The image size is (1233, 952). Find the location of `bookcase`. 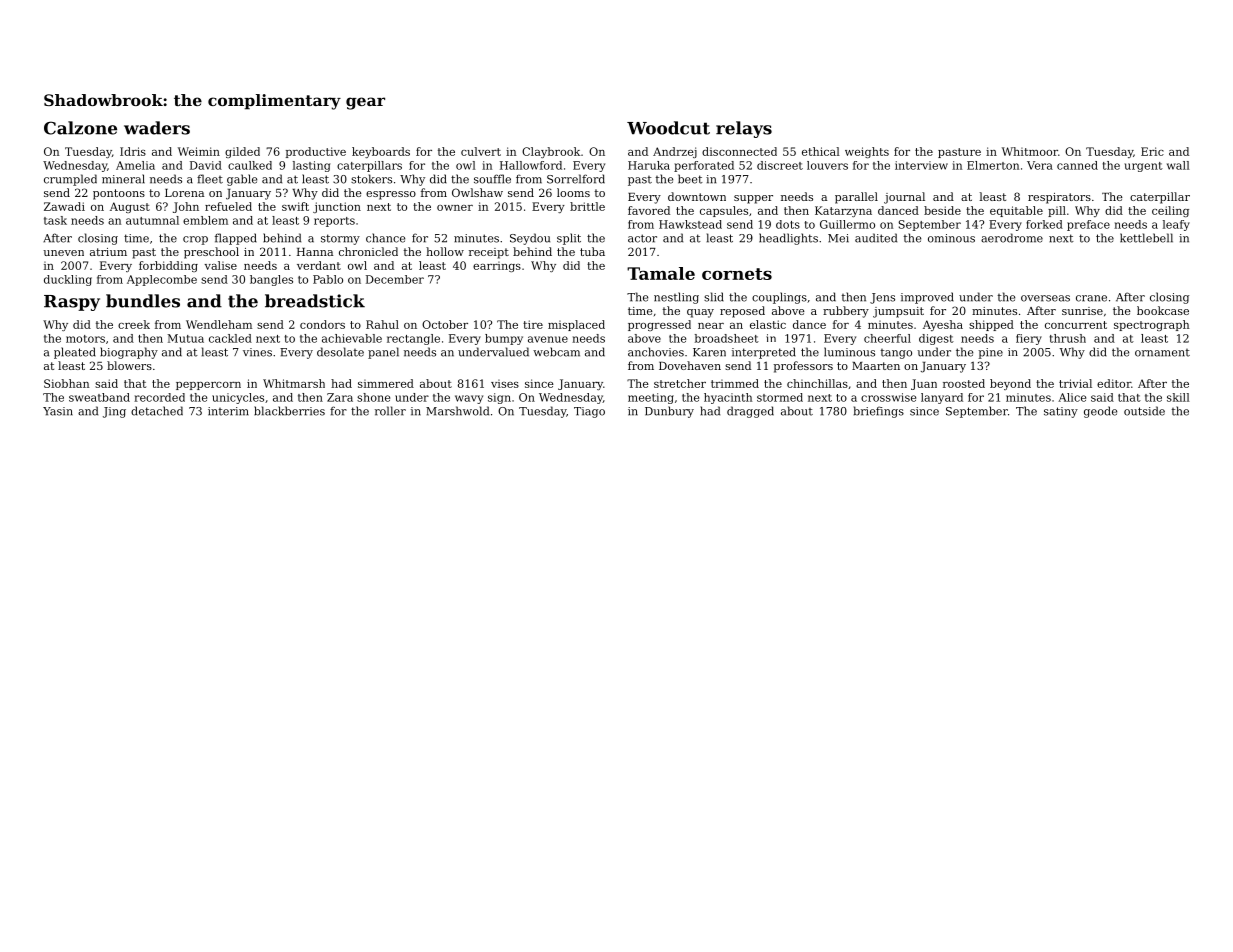

bookcase is located at coordinates (1163, 310).
